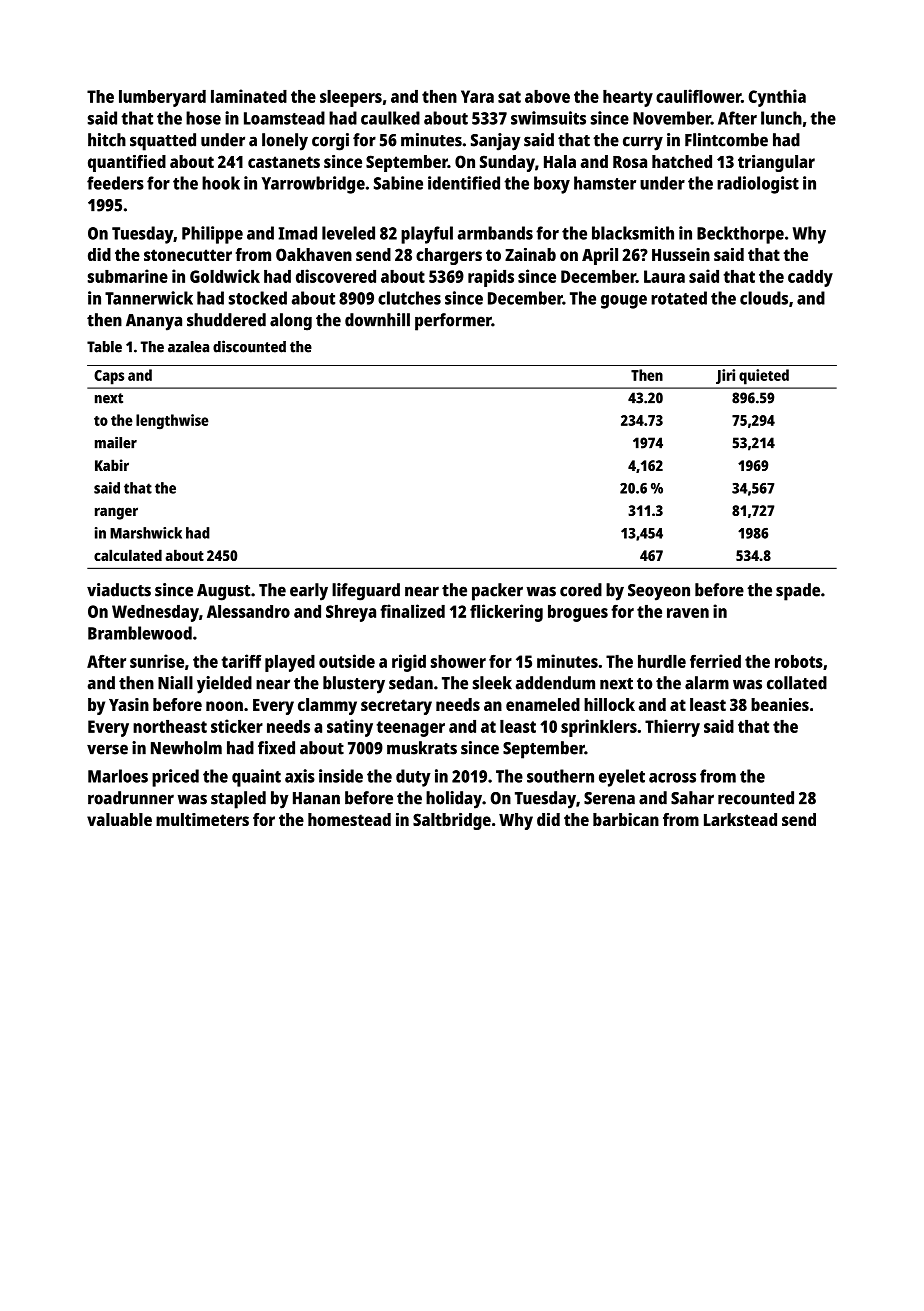  What do you see at coordinates (107, 140) in the page?
I see `hitch` at bounding box center [107, 140].
